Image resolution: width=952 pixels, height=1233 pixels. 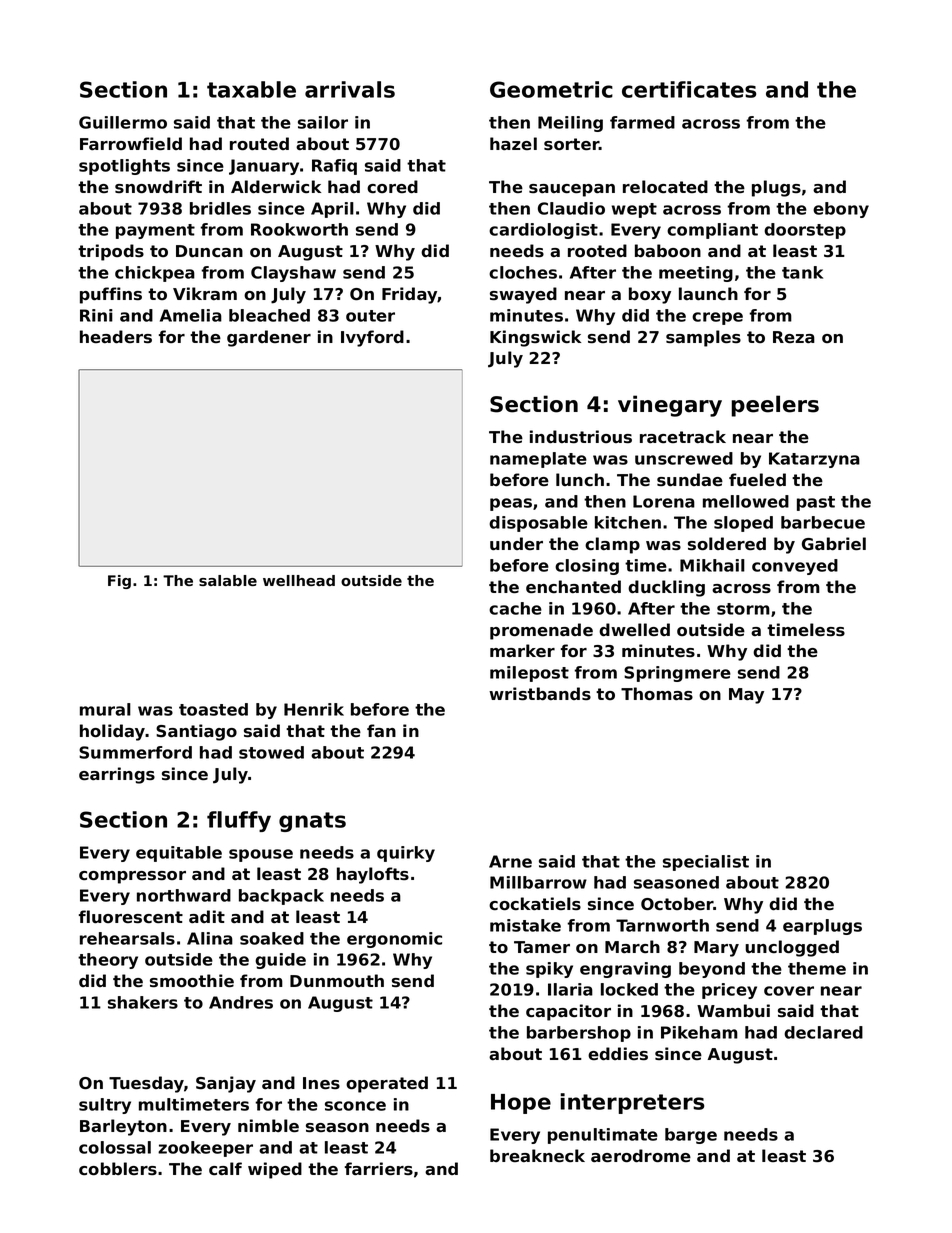 What do you see at coordinates (350, 89) in the screenshot?
I see `arrivals` at bounding box center [350, 89].
